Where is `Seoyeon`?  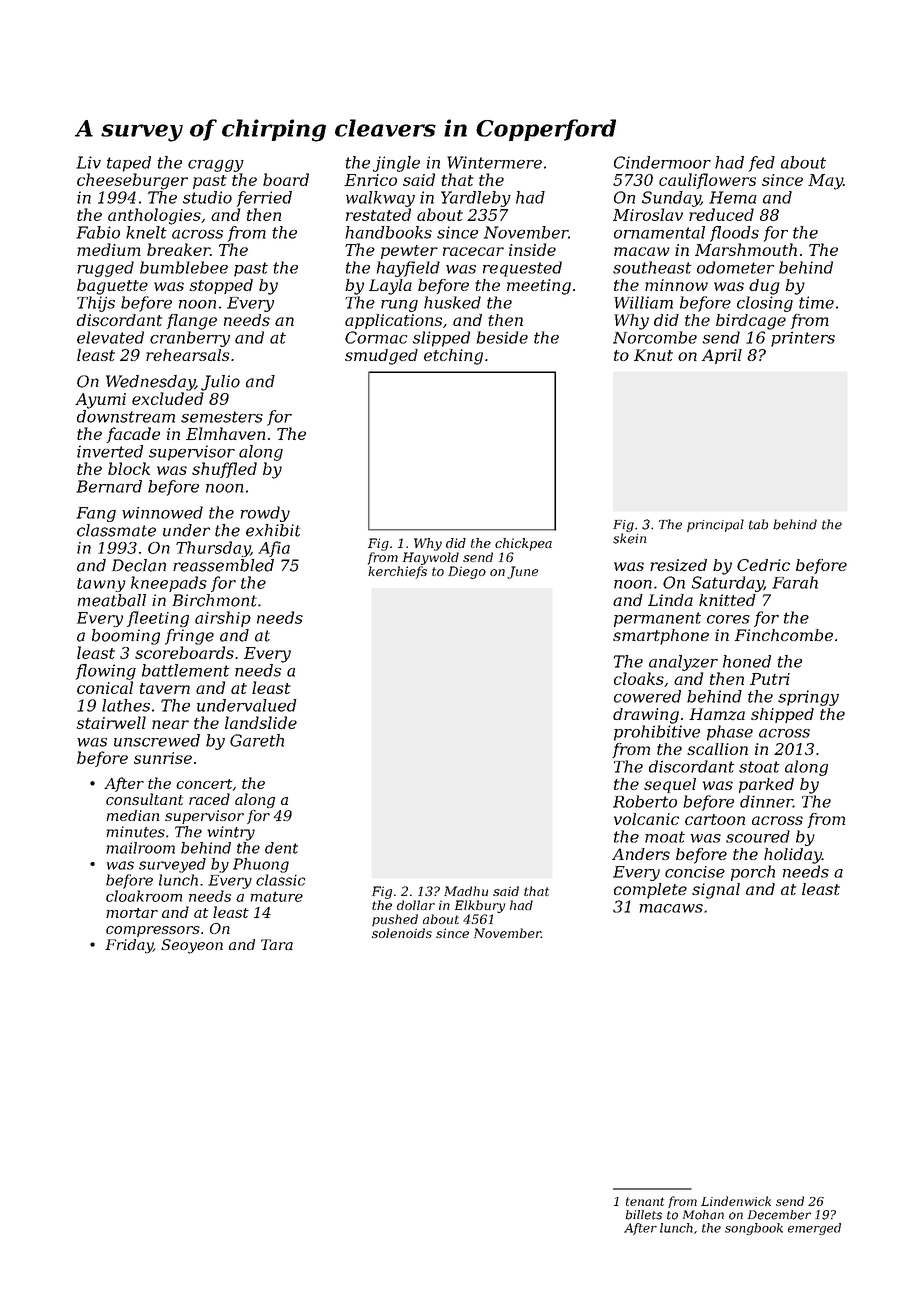 Seoyeon is located at coordinates (192, 946).
